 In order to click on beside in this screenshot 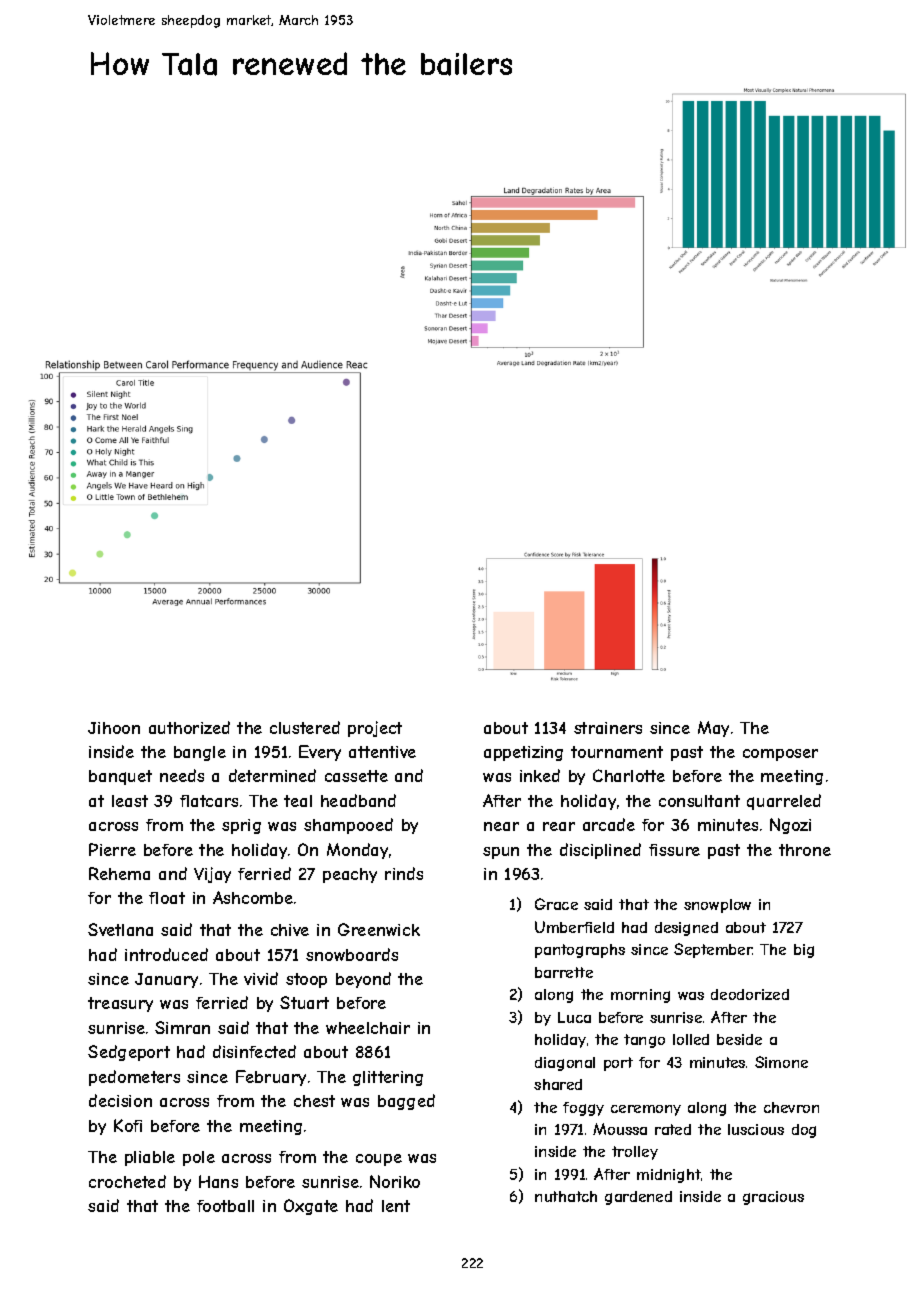, I will do `click(739, 1039)`.
